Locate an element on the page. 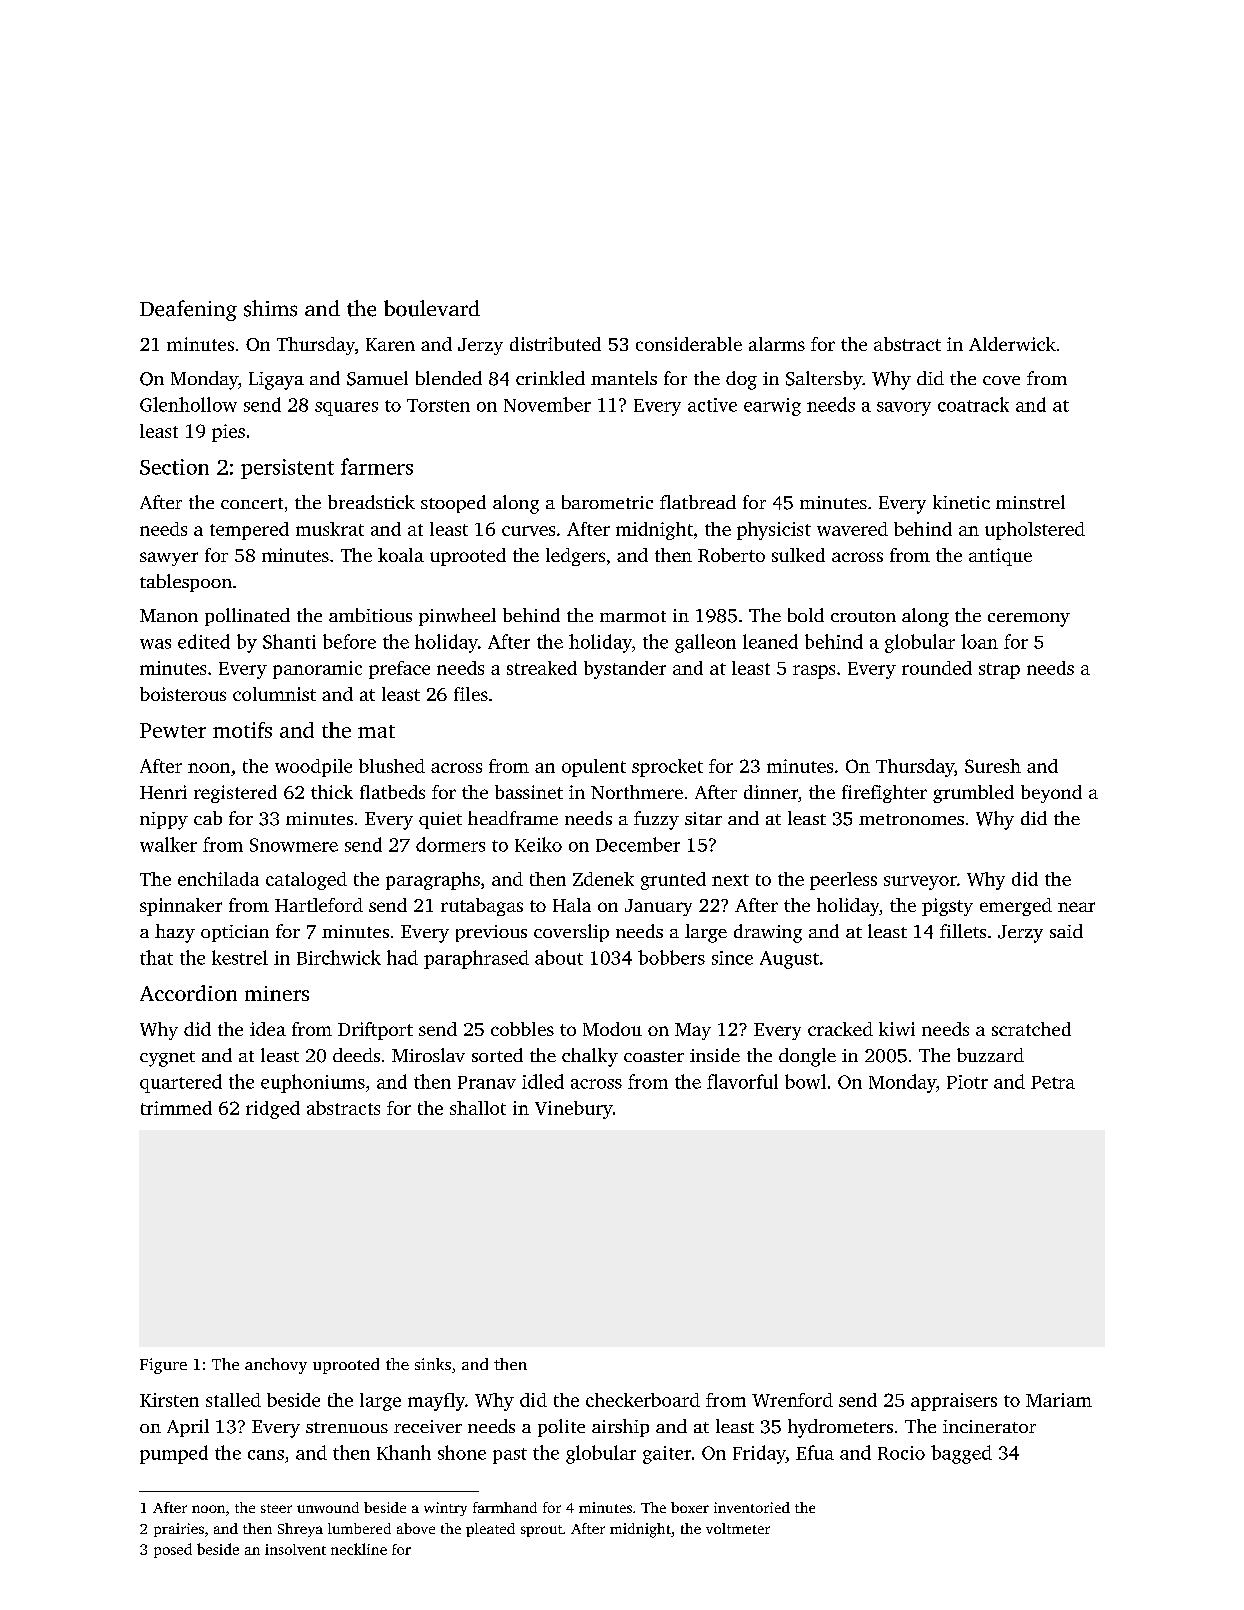 The height and width of the document is (1610, 1244). Alderwick is located at coordinates (1012, 344).
